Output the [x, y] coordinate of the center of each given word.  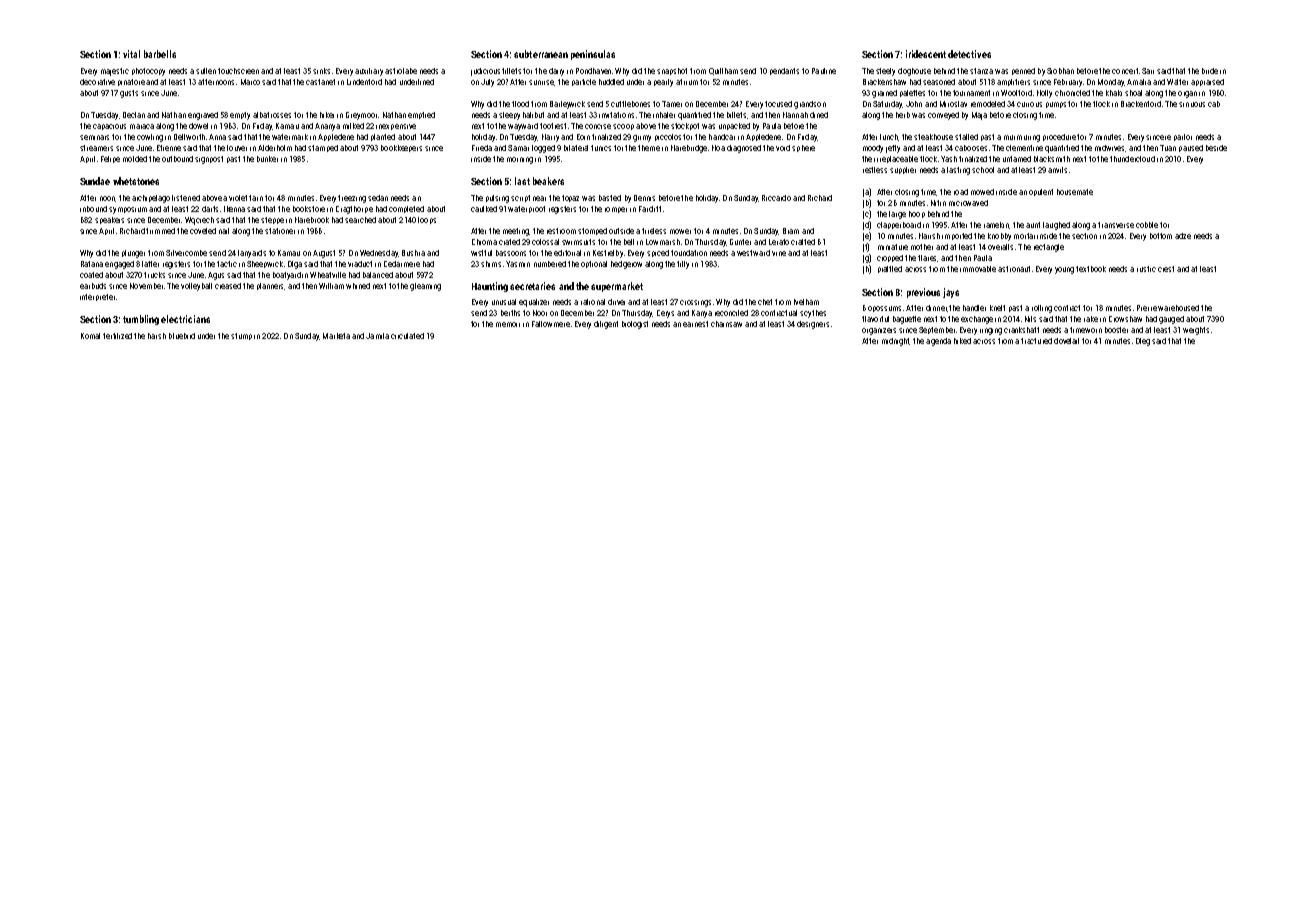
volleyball [196, 287]
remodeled [988, 104]
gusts [129, 94]
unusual [504, 302]
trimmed [160, 231]
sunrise [541, 82]
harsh [157, 336]
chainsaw [726, 324]
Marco [250, 82]
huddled [611, 82]
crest [1166, 269]
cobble [1147, 225]
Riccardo [776, 198]
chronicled [1072, 93]
